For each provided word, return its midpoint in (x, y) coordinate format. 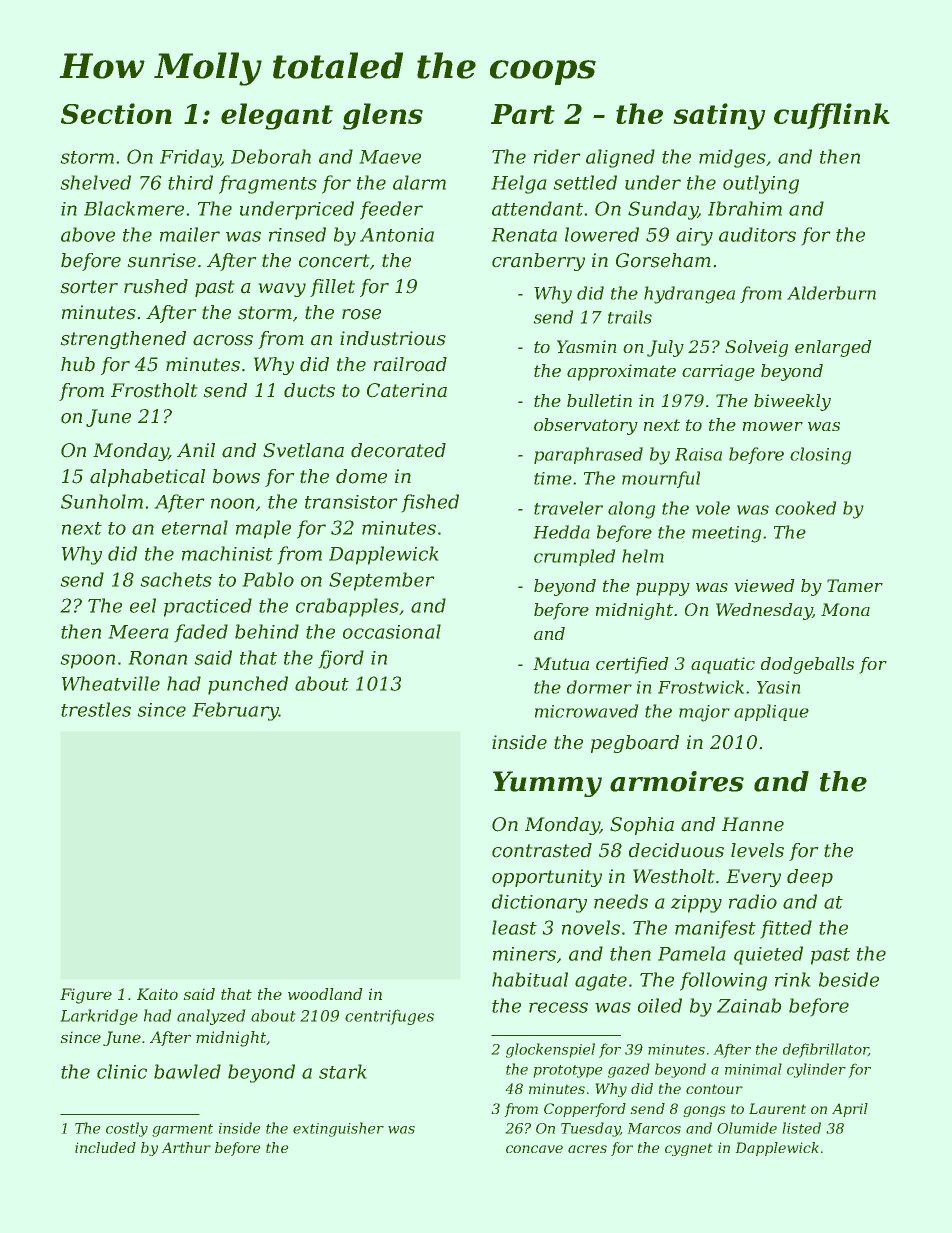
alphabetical (147, 478)
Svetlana (303, 450)
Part (523, 114)
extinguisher (338, 1129)
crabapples (347, 607)
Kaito (157, 994)
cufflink (832, 116)
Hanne (753, 824)
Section (116, 113)
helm (643, 556)
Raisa (698, 454)
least (514, 927)
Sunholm (102, 501)
